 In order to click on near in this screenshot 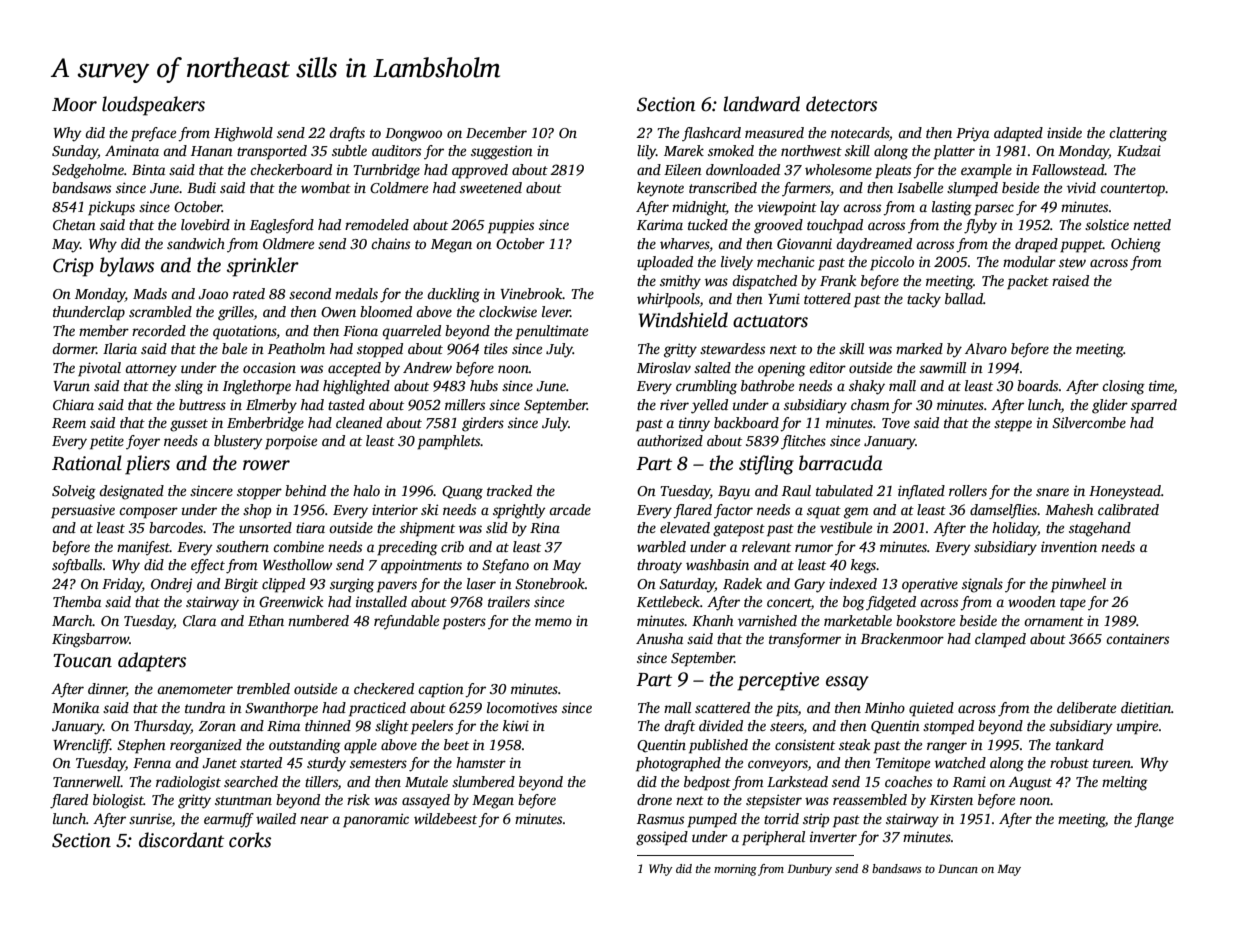, I will do `click(314, 820)`.
